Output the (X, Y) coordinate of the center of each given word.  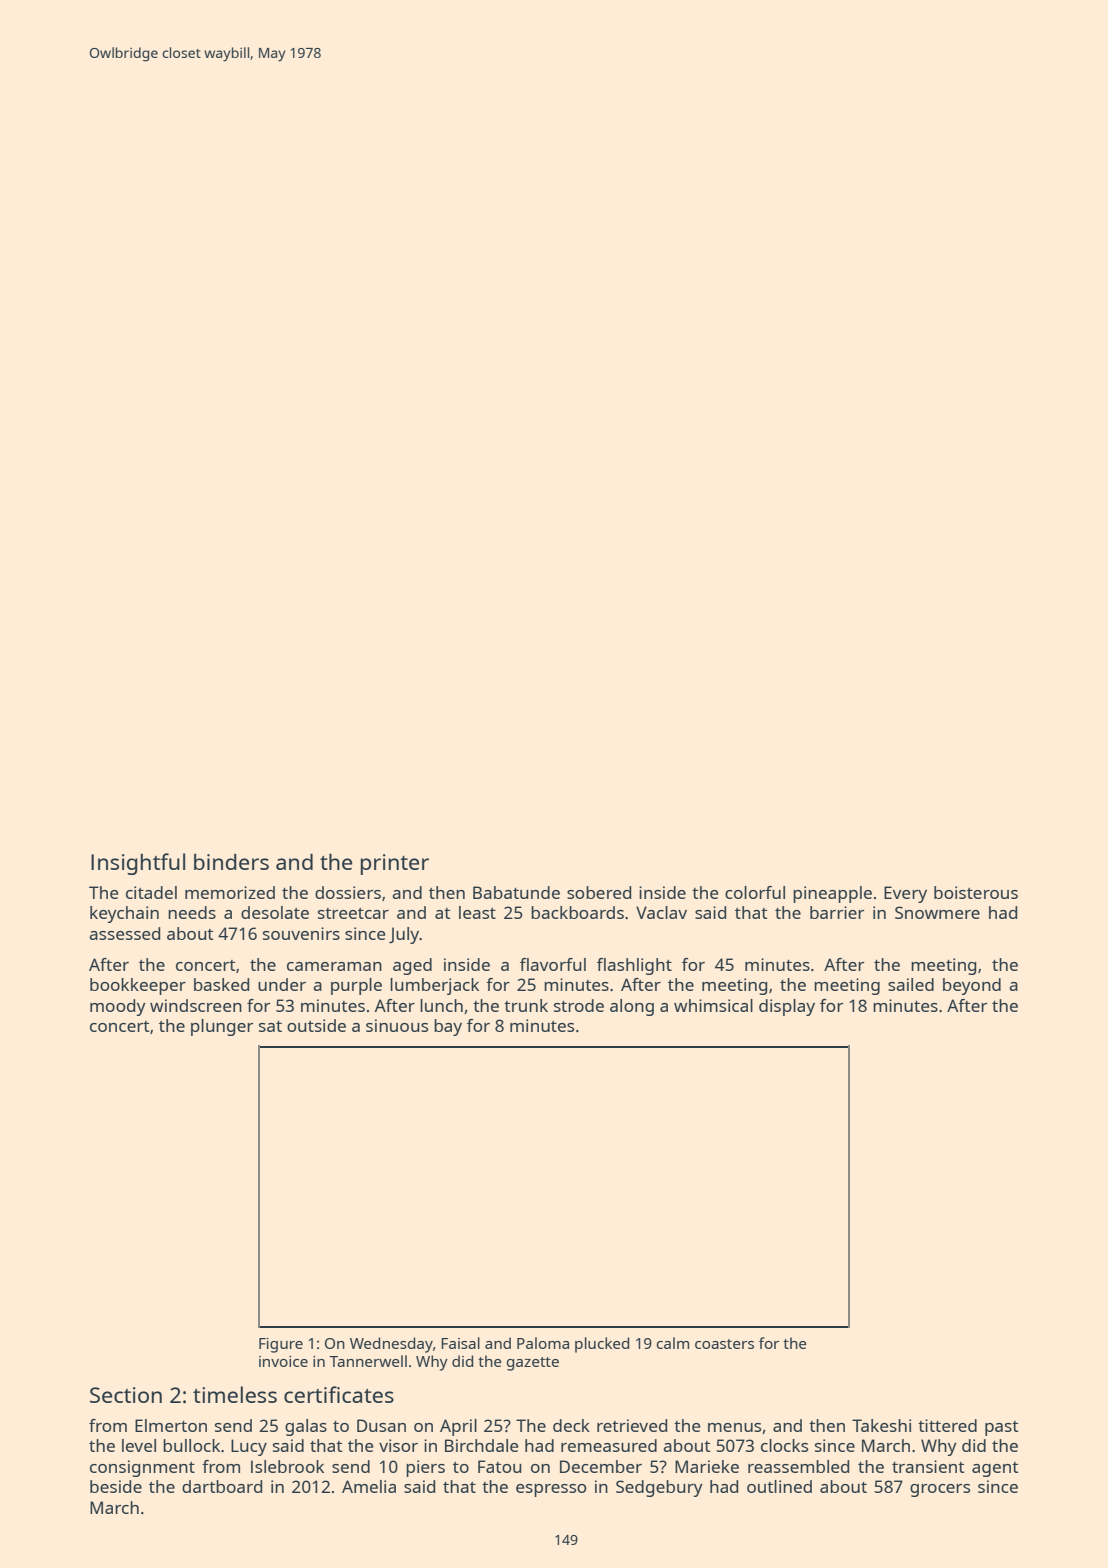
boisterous (976, 892)
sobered (599, 892)
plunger (222, 1027)
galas (306, 1427)
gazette (533, 1364)
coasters (724, 1344)
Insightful (138, 864)
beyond (972, 986)
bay (448, 1027)
